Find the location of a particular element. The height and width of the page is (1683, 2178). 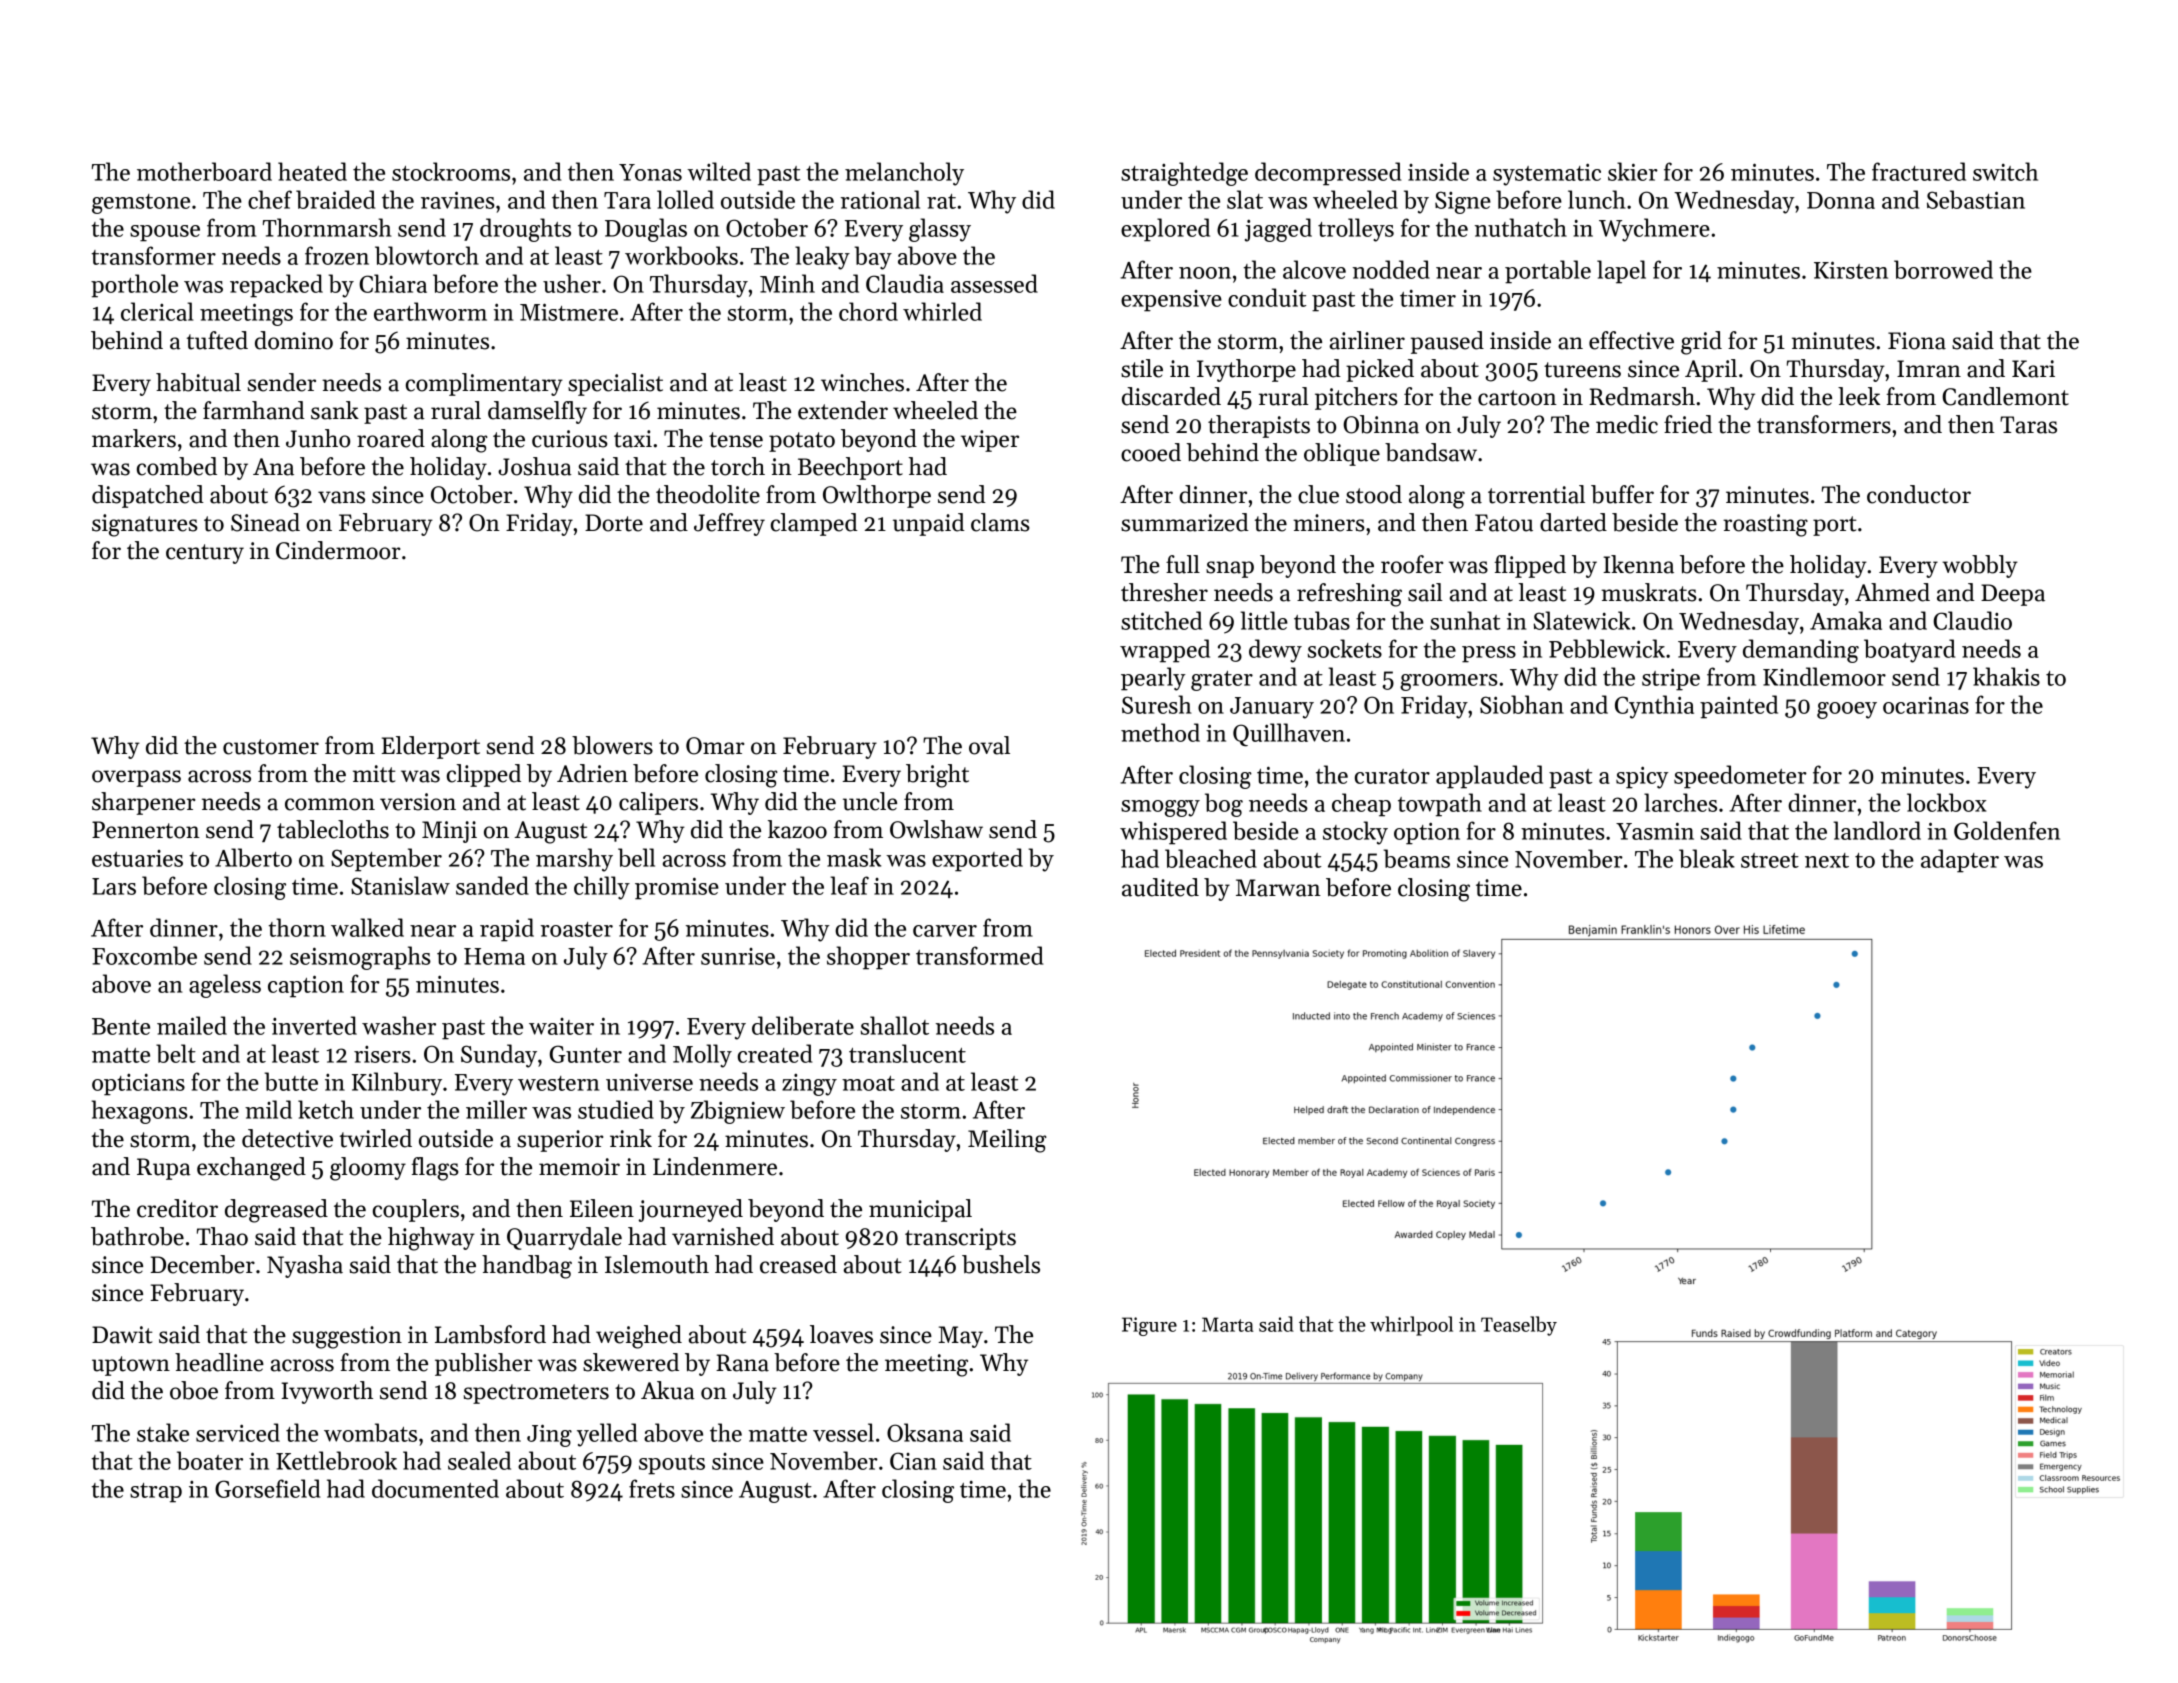

Marta is located at coordinates (1228, 1324).
